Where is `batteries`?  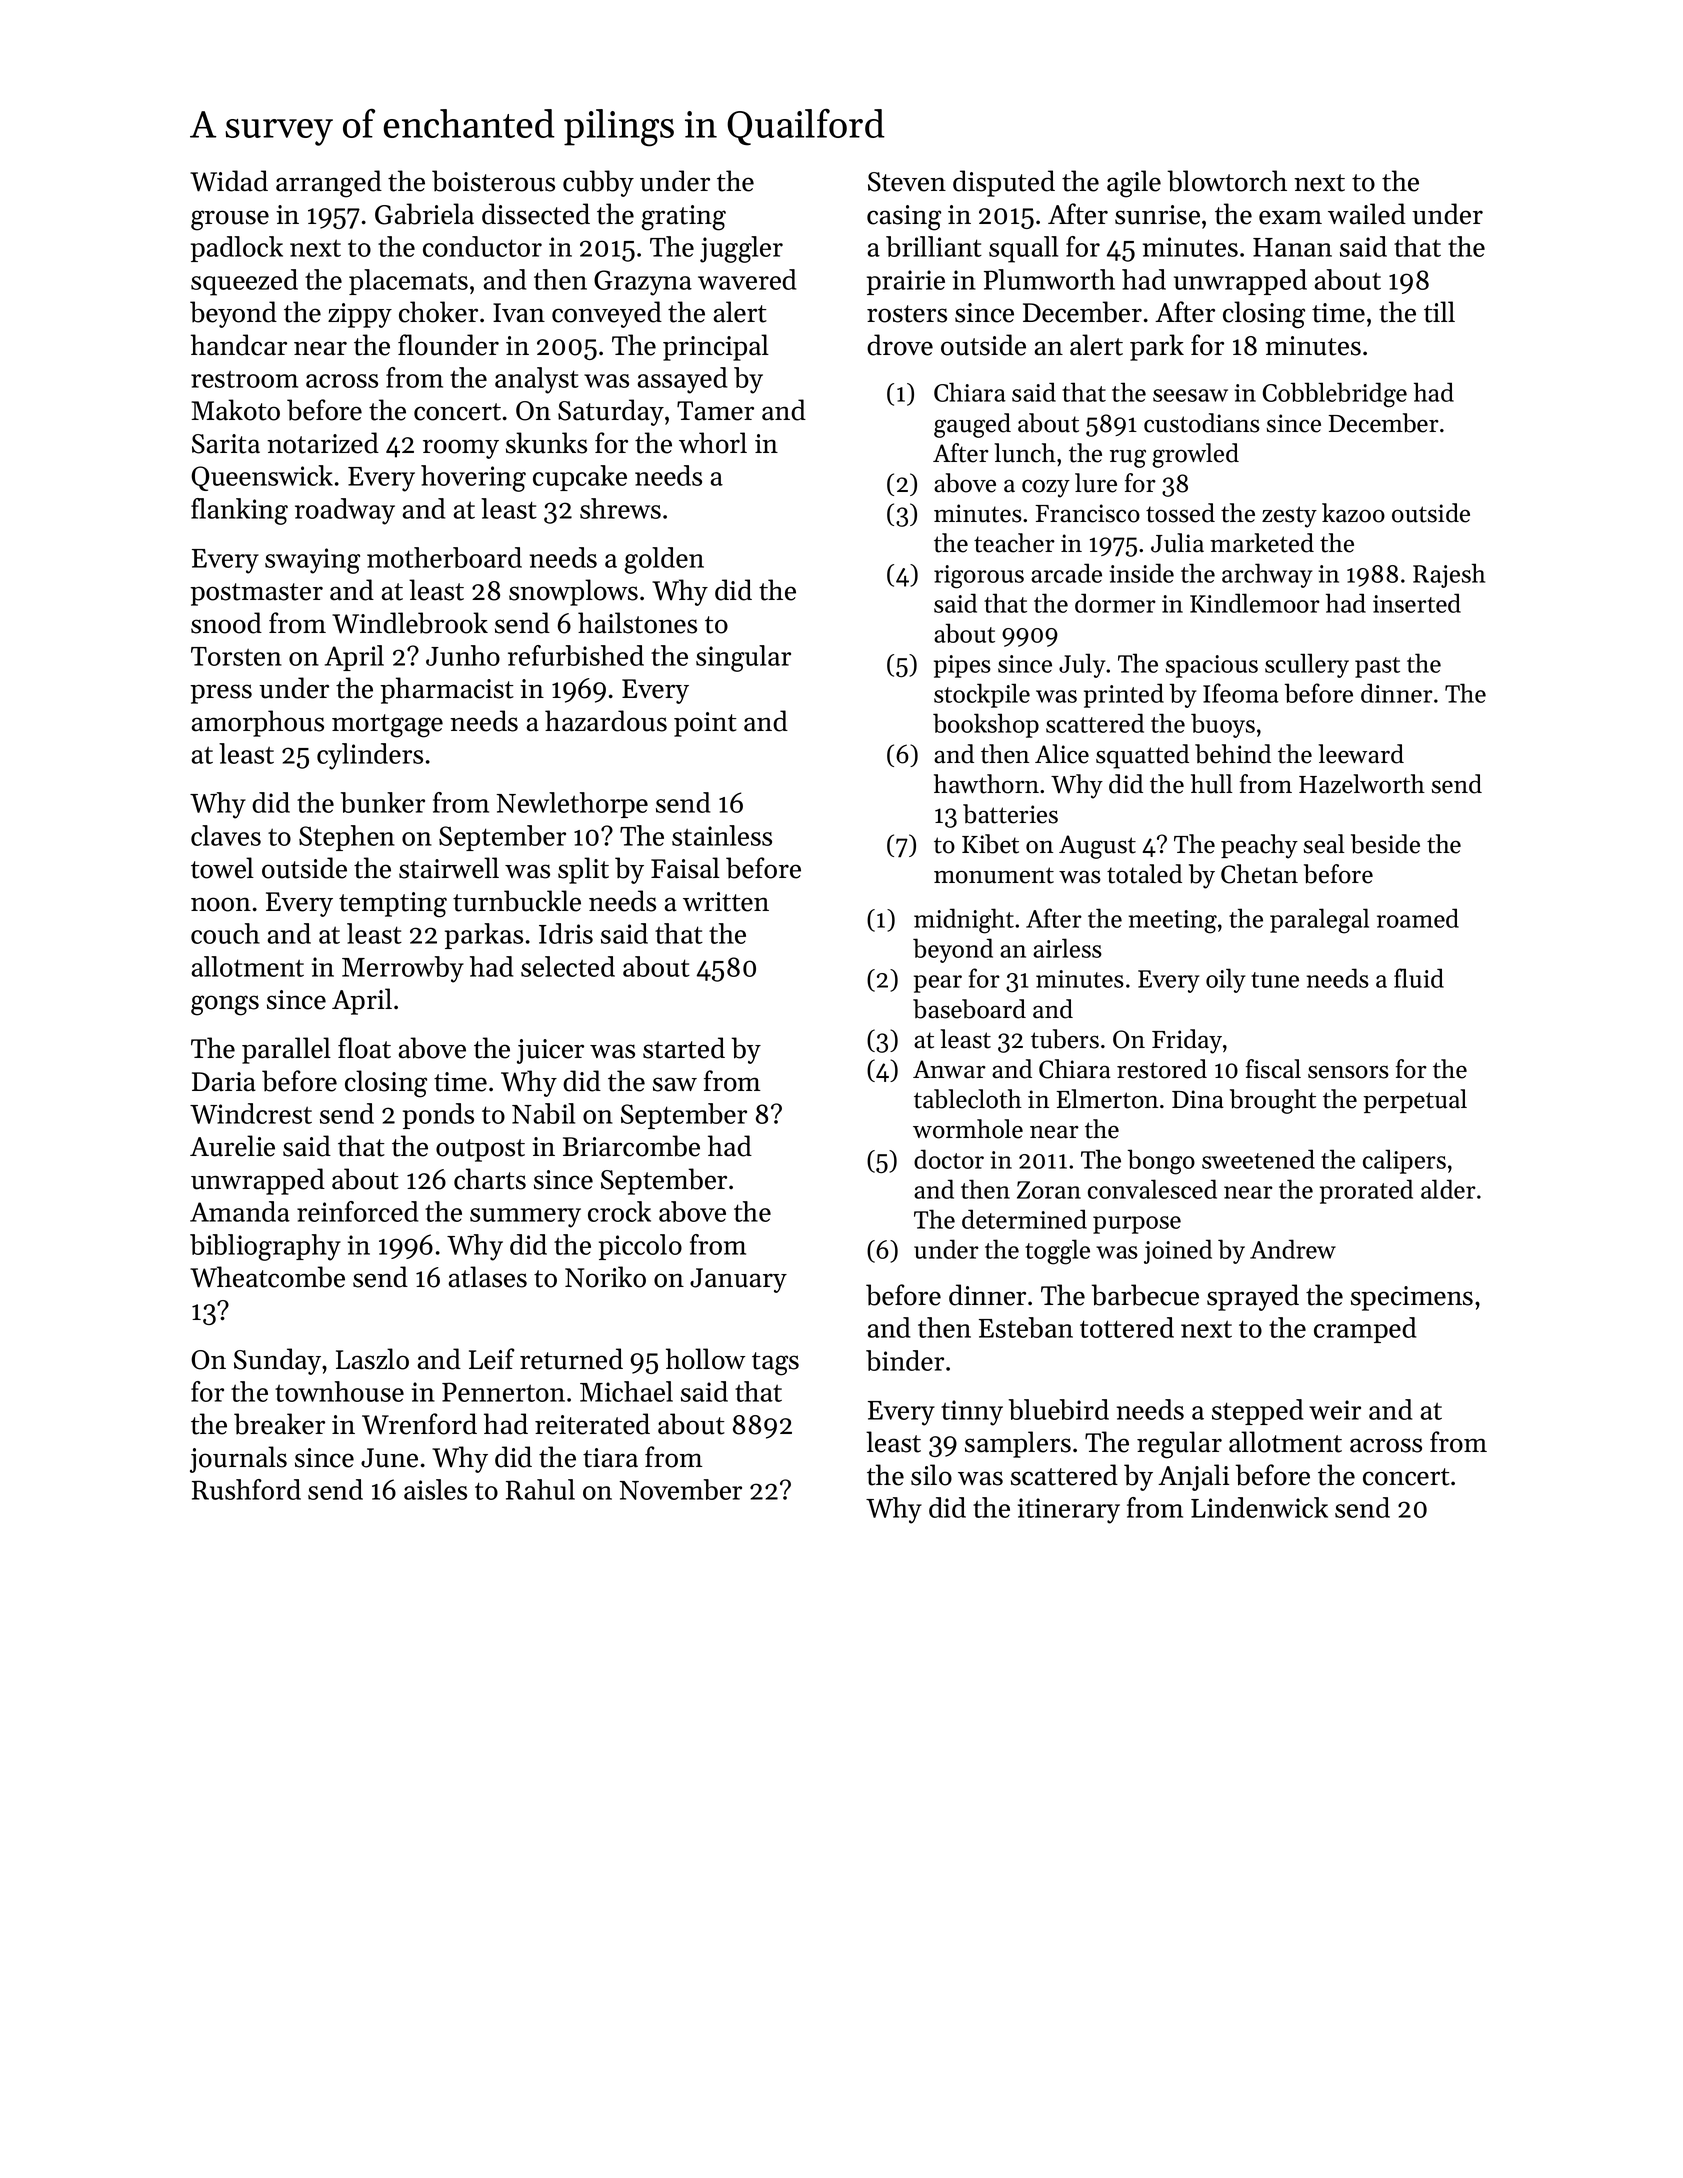 batteries is located at coordinates (1010, 814).
